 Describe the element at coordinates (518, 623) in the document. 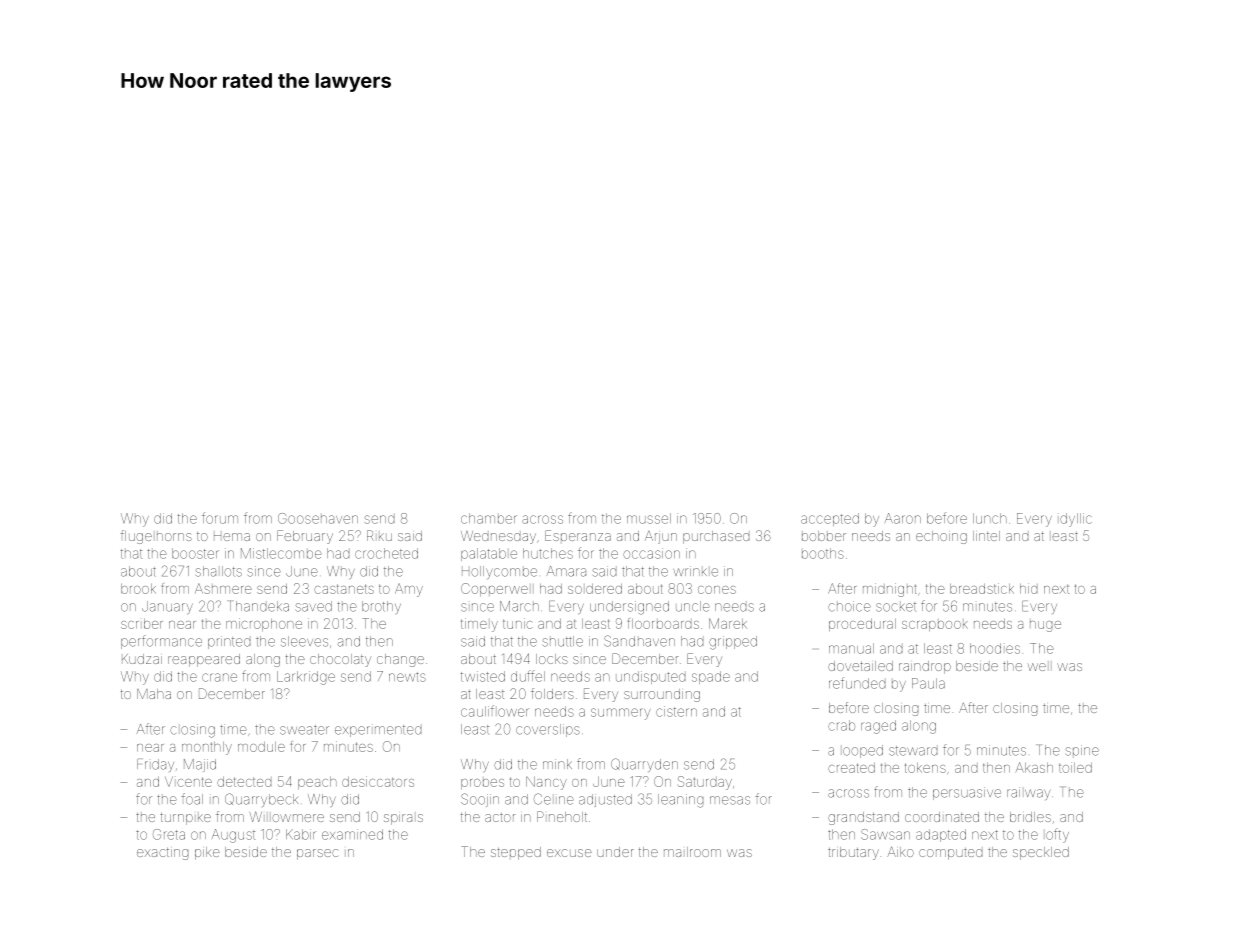

I see `tunic` at that location.
